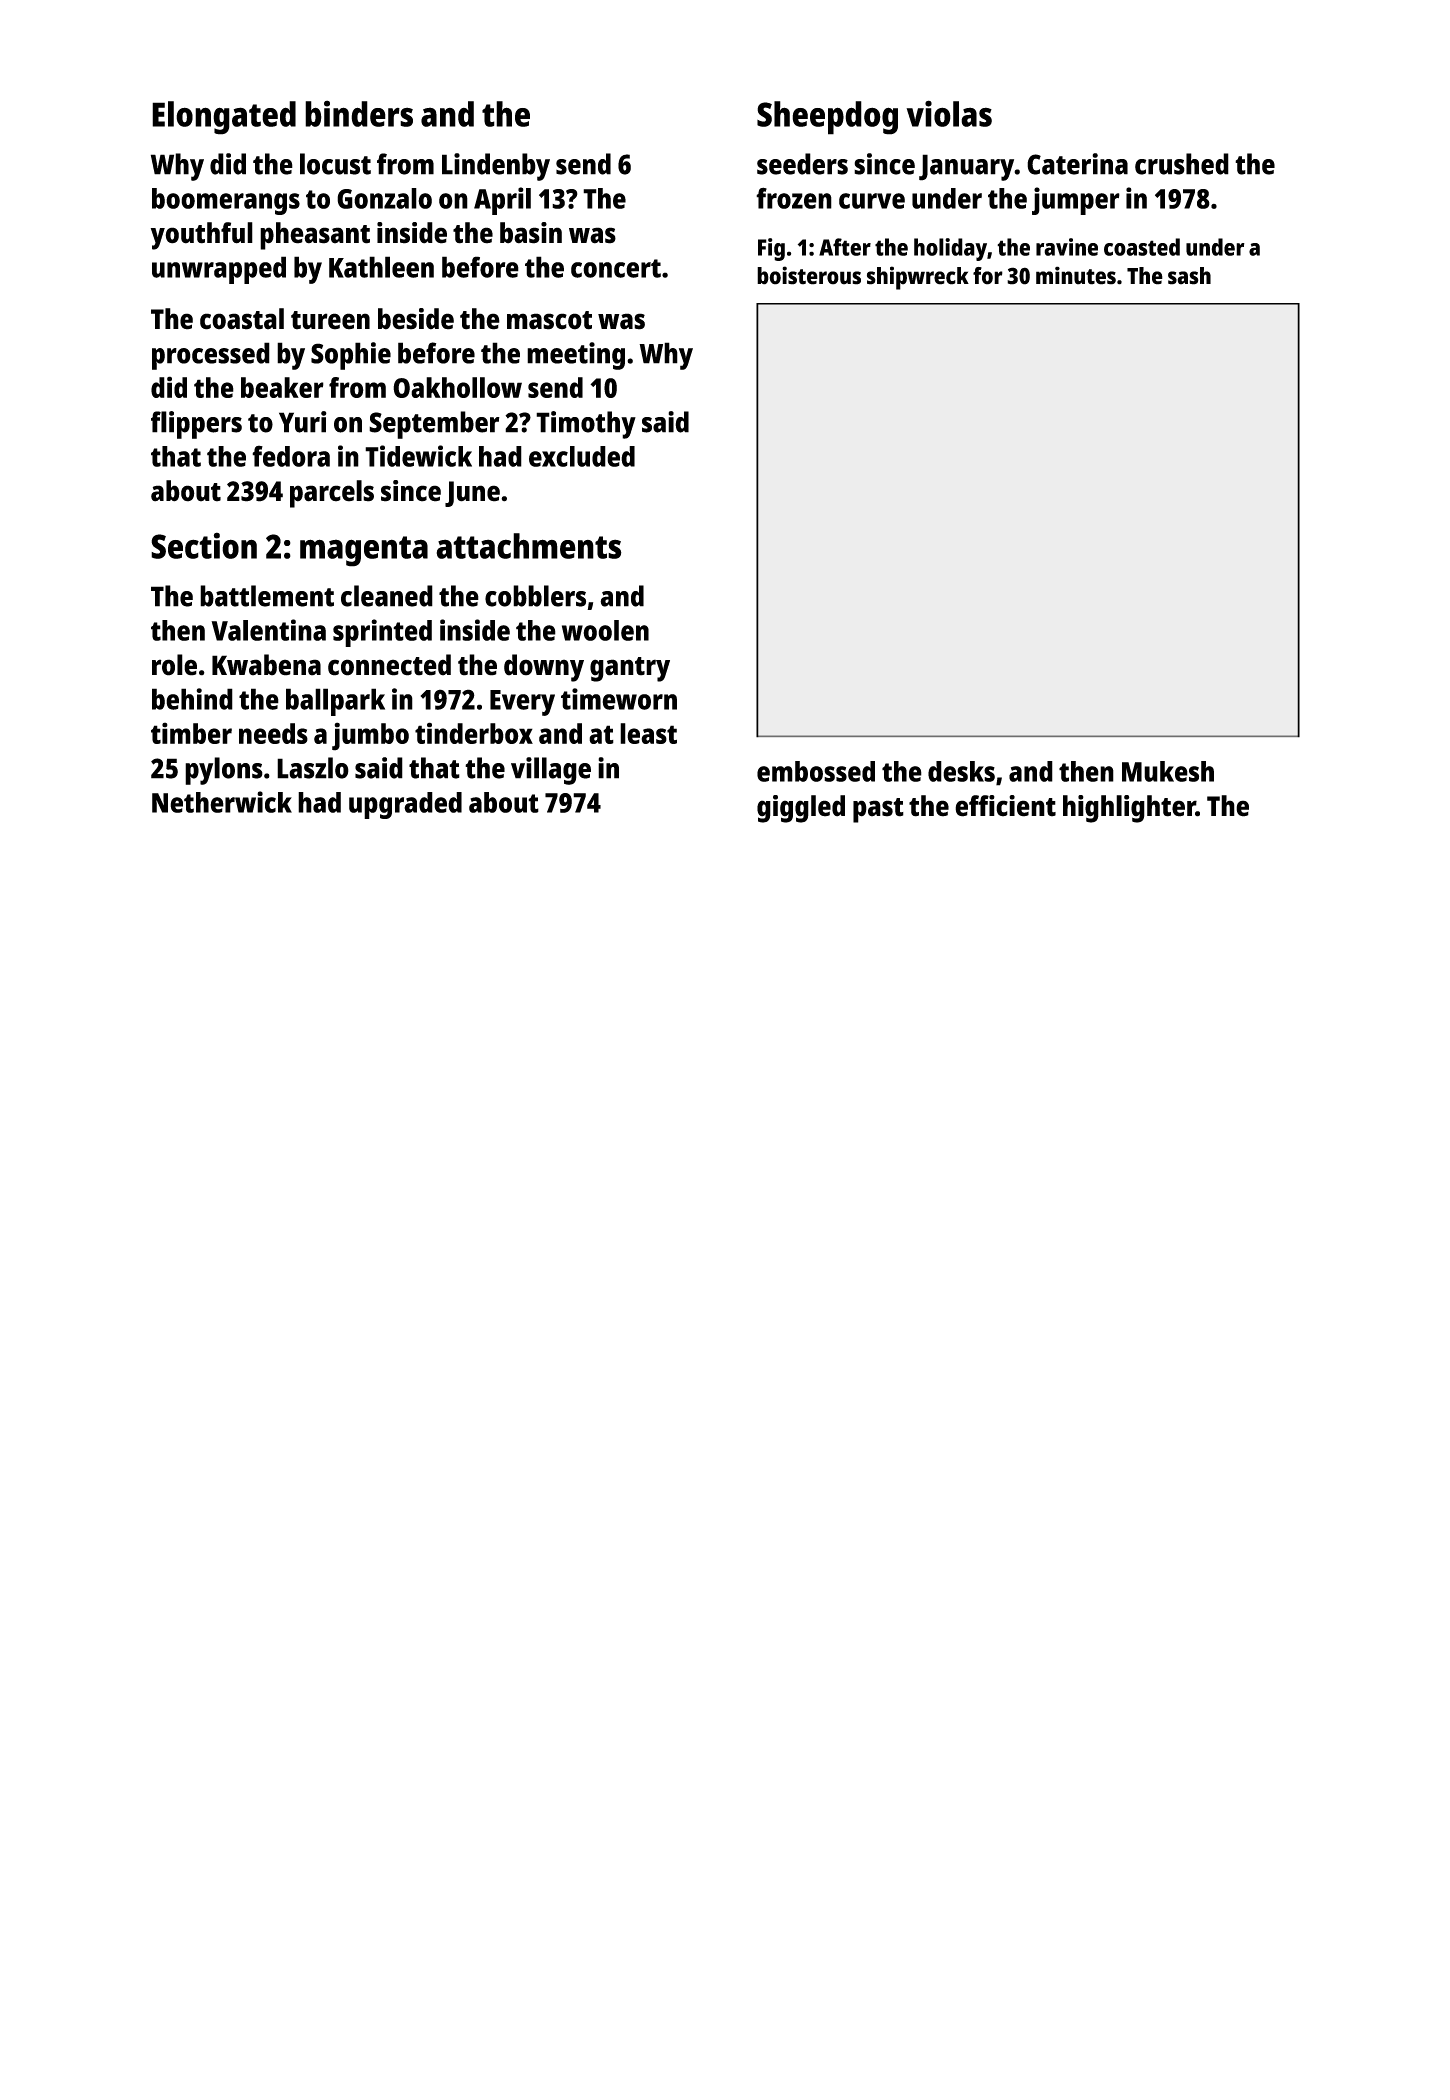 The image size is (1450, 2100). What do you see at coordinates (1076, 201) in the screenshot?
I see `jumper` at bounding box center [1076, 201].
